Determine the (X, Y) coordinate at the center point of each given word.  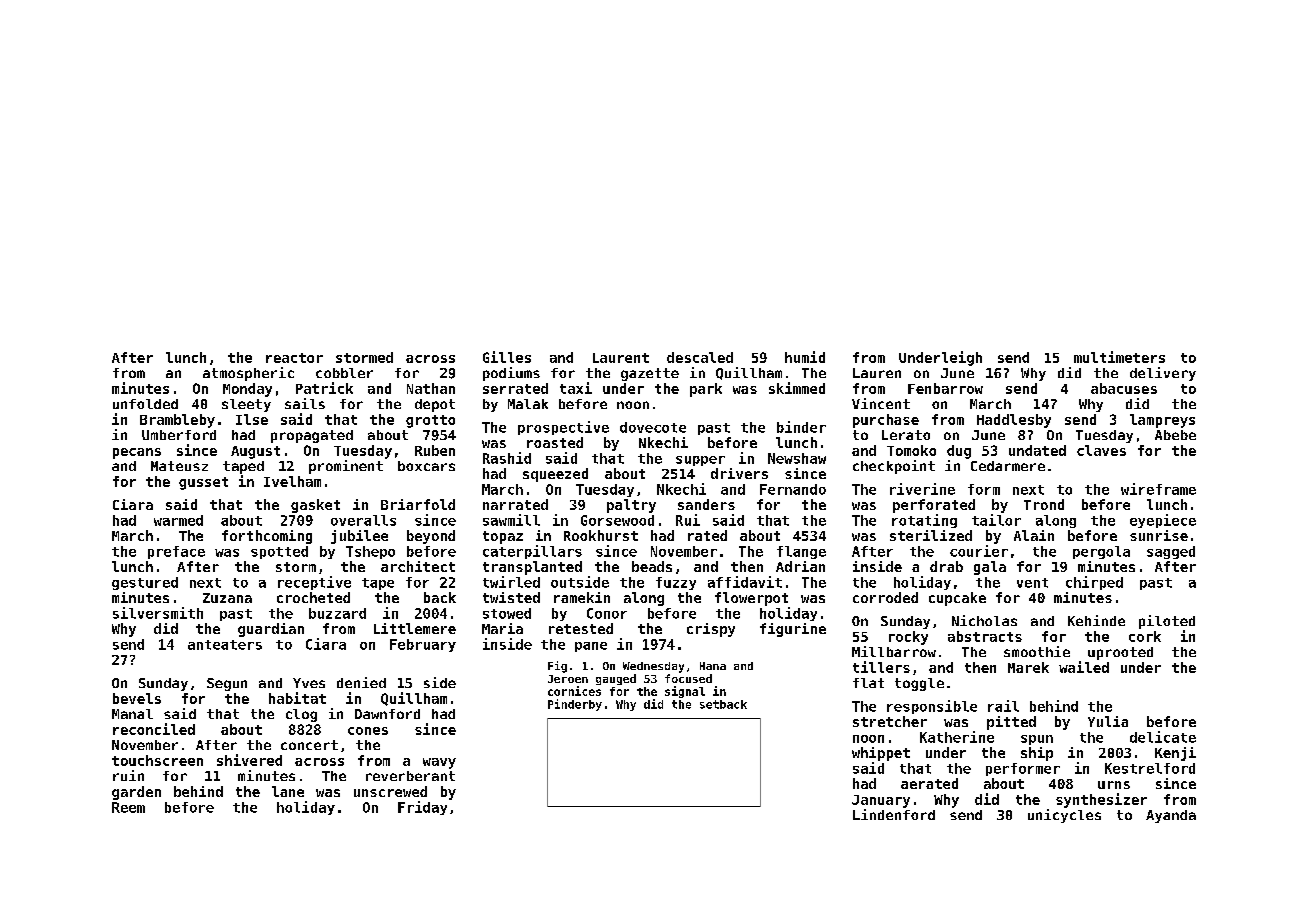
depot (435, 405)
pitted (1011, 723)
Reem (128, 807)
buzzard (337, 613)
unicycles (1064, 816)
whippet (881, 754)
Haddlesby (1014, 421)
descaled (700, 357)
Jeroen (568, 679)
